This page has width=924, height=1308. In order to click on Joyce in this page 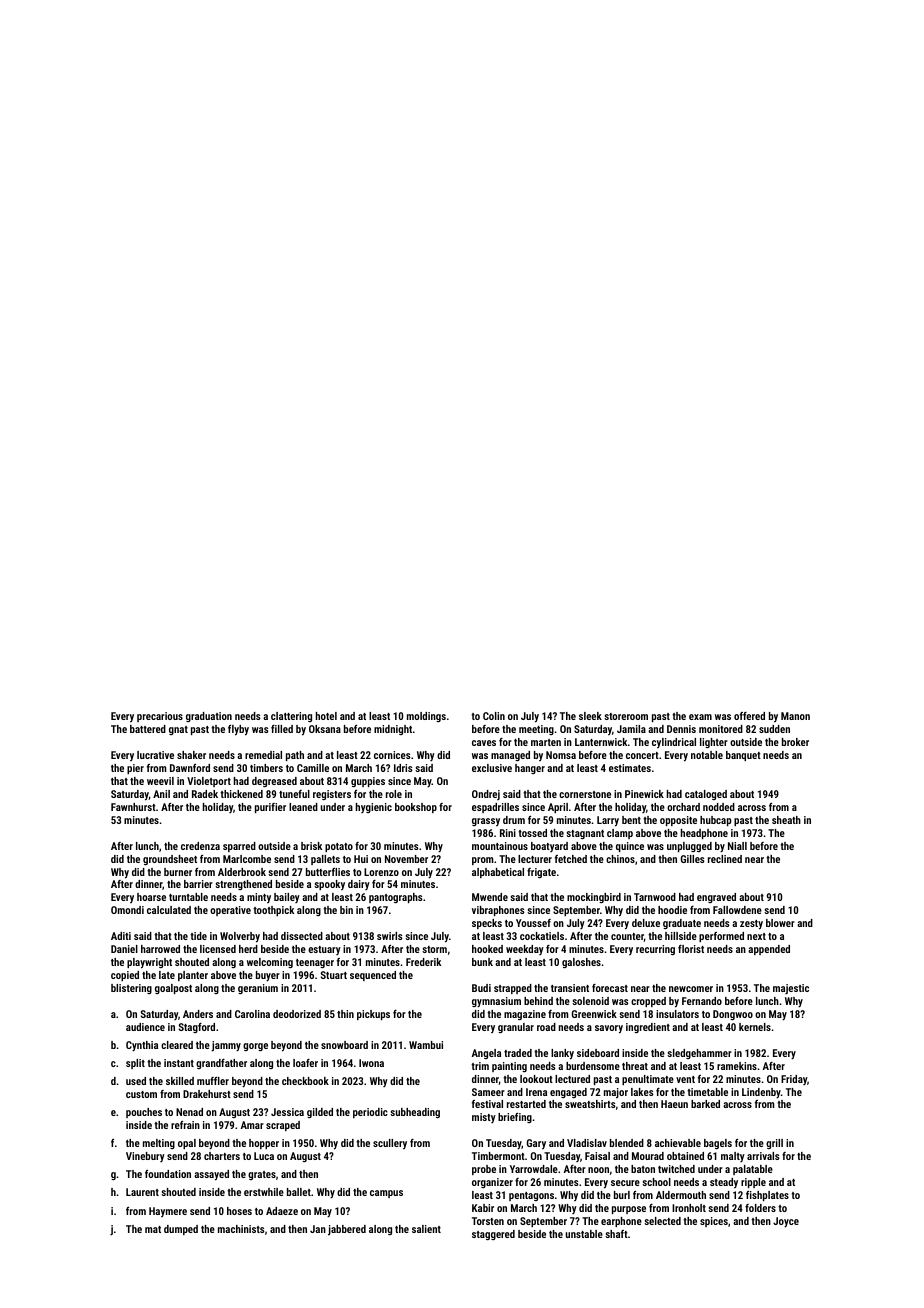, I will do `click(786, 1222)`.
